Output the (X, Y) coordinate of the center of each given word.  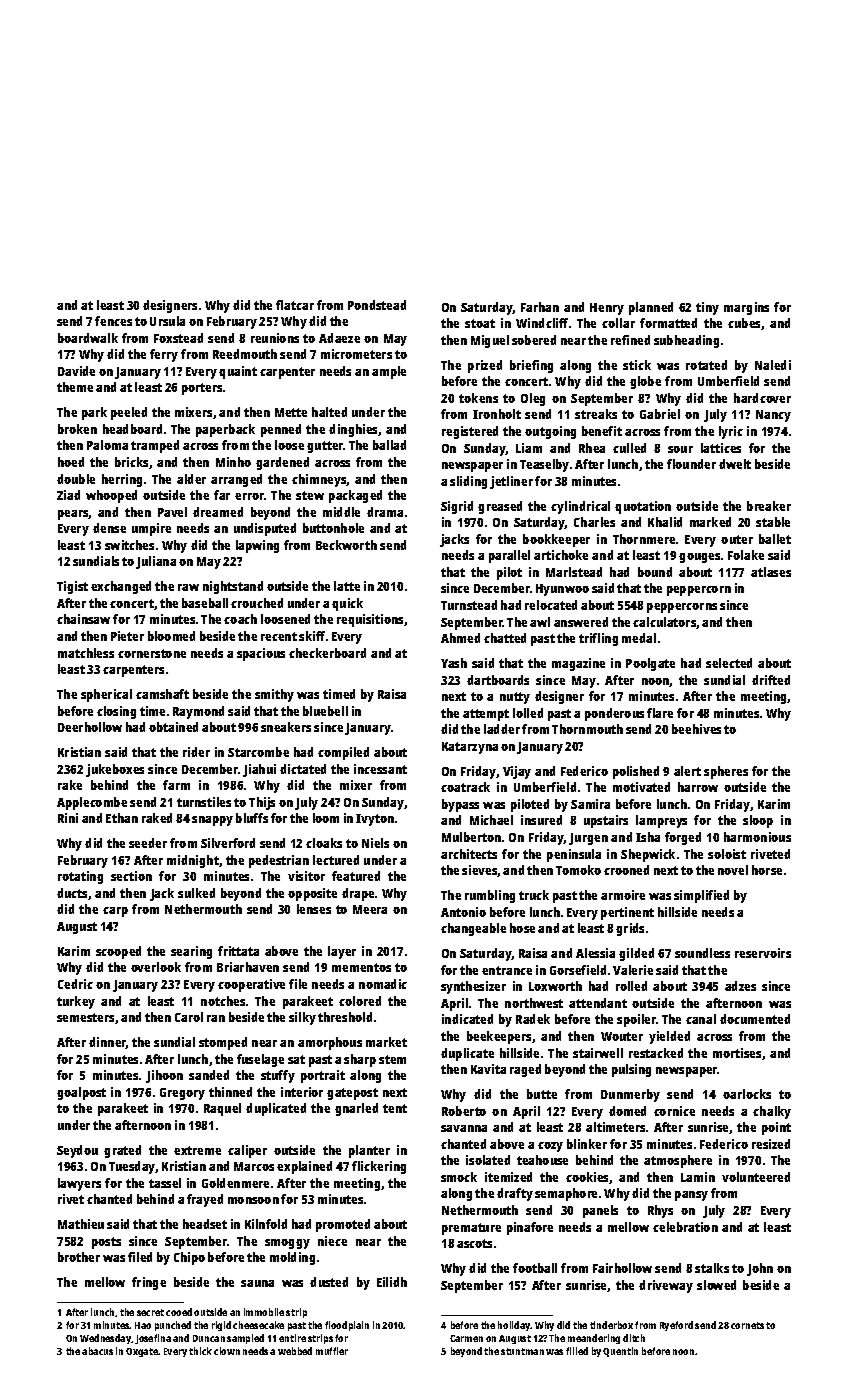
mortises (737, 1053)
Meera (370, 909)
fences (113, 321)
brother (79, 1257)
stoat (480, 323)
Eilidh (392, 1282)
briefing (531, 366)
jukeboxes (115, 770)
